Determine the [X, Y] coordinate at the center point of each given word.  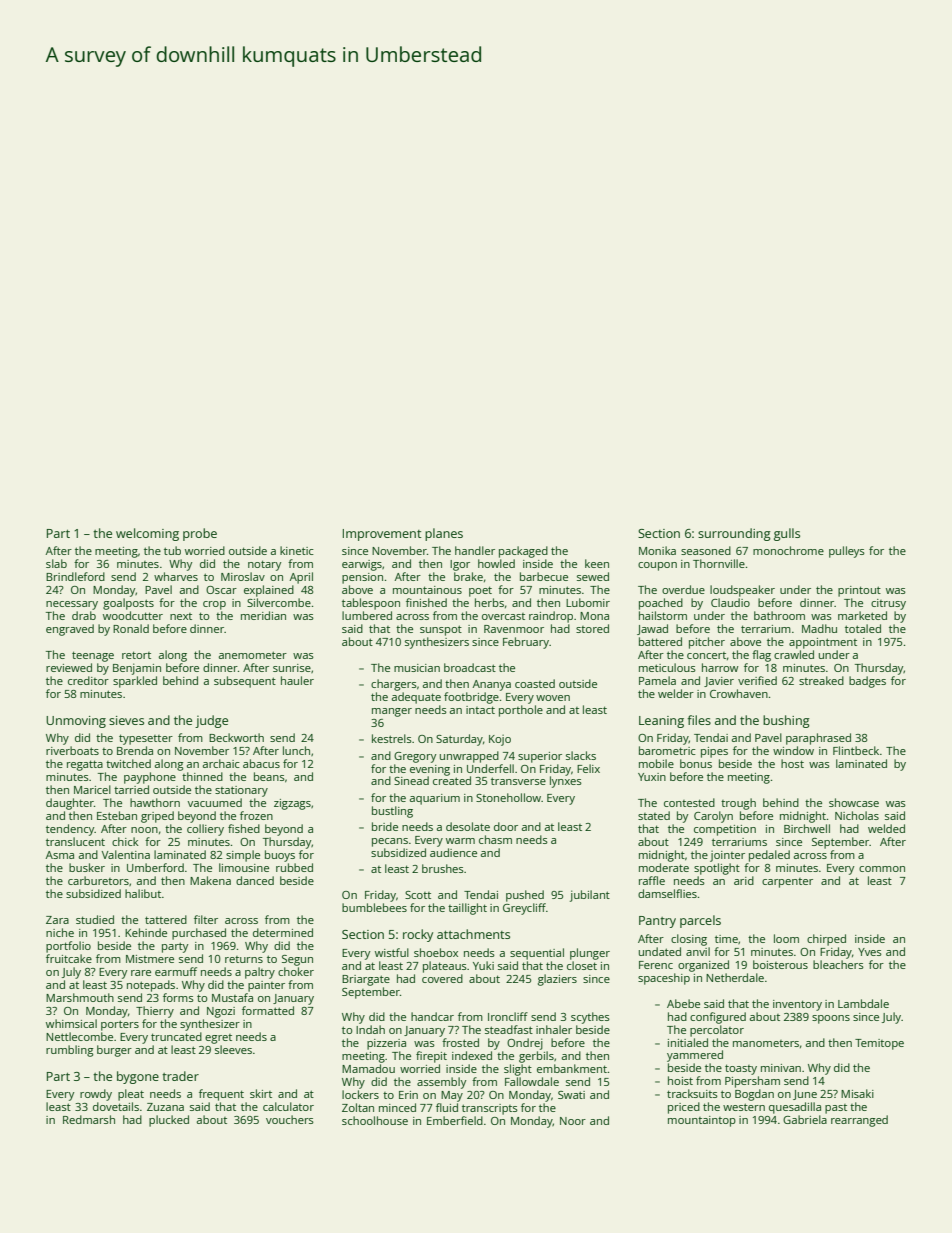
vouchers [290, 1119]
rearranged [859, 1121]
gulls [787, 534]
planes [444, 534]
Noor [573, 1121]
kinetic [297, 550]
